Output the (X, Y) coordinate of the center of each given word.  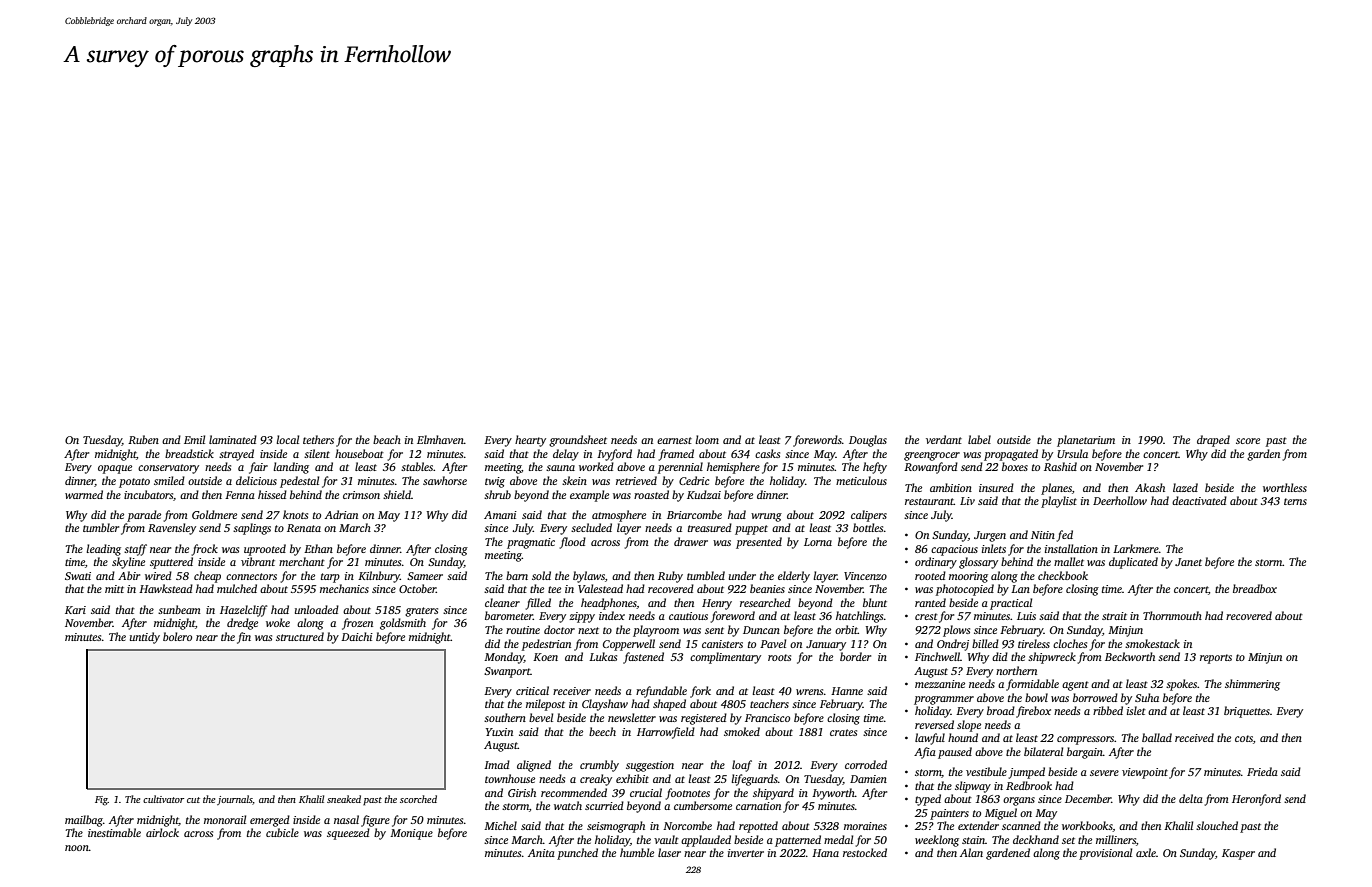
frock (205, 550)
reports (1216, 659)
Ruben (143, 439)
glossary (978, 563)
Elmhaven (440, 439)
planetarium (1086, 441)
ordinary (936, 563)
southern (505, 717)
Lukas (603, 656)
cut (193, 800)
